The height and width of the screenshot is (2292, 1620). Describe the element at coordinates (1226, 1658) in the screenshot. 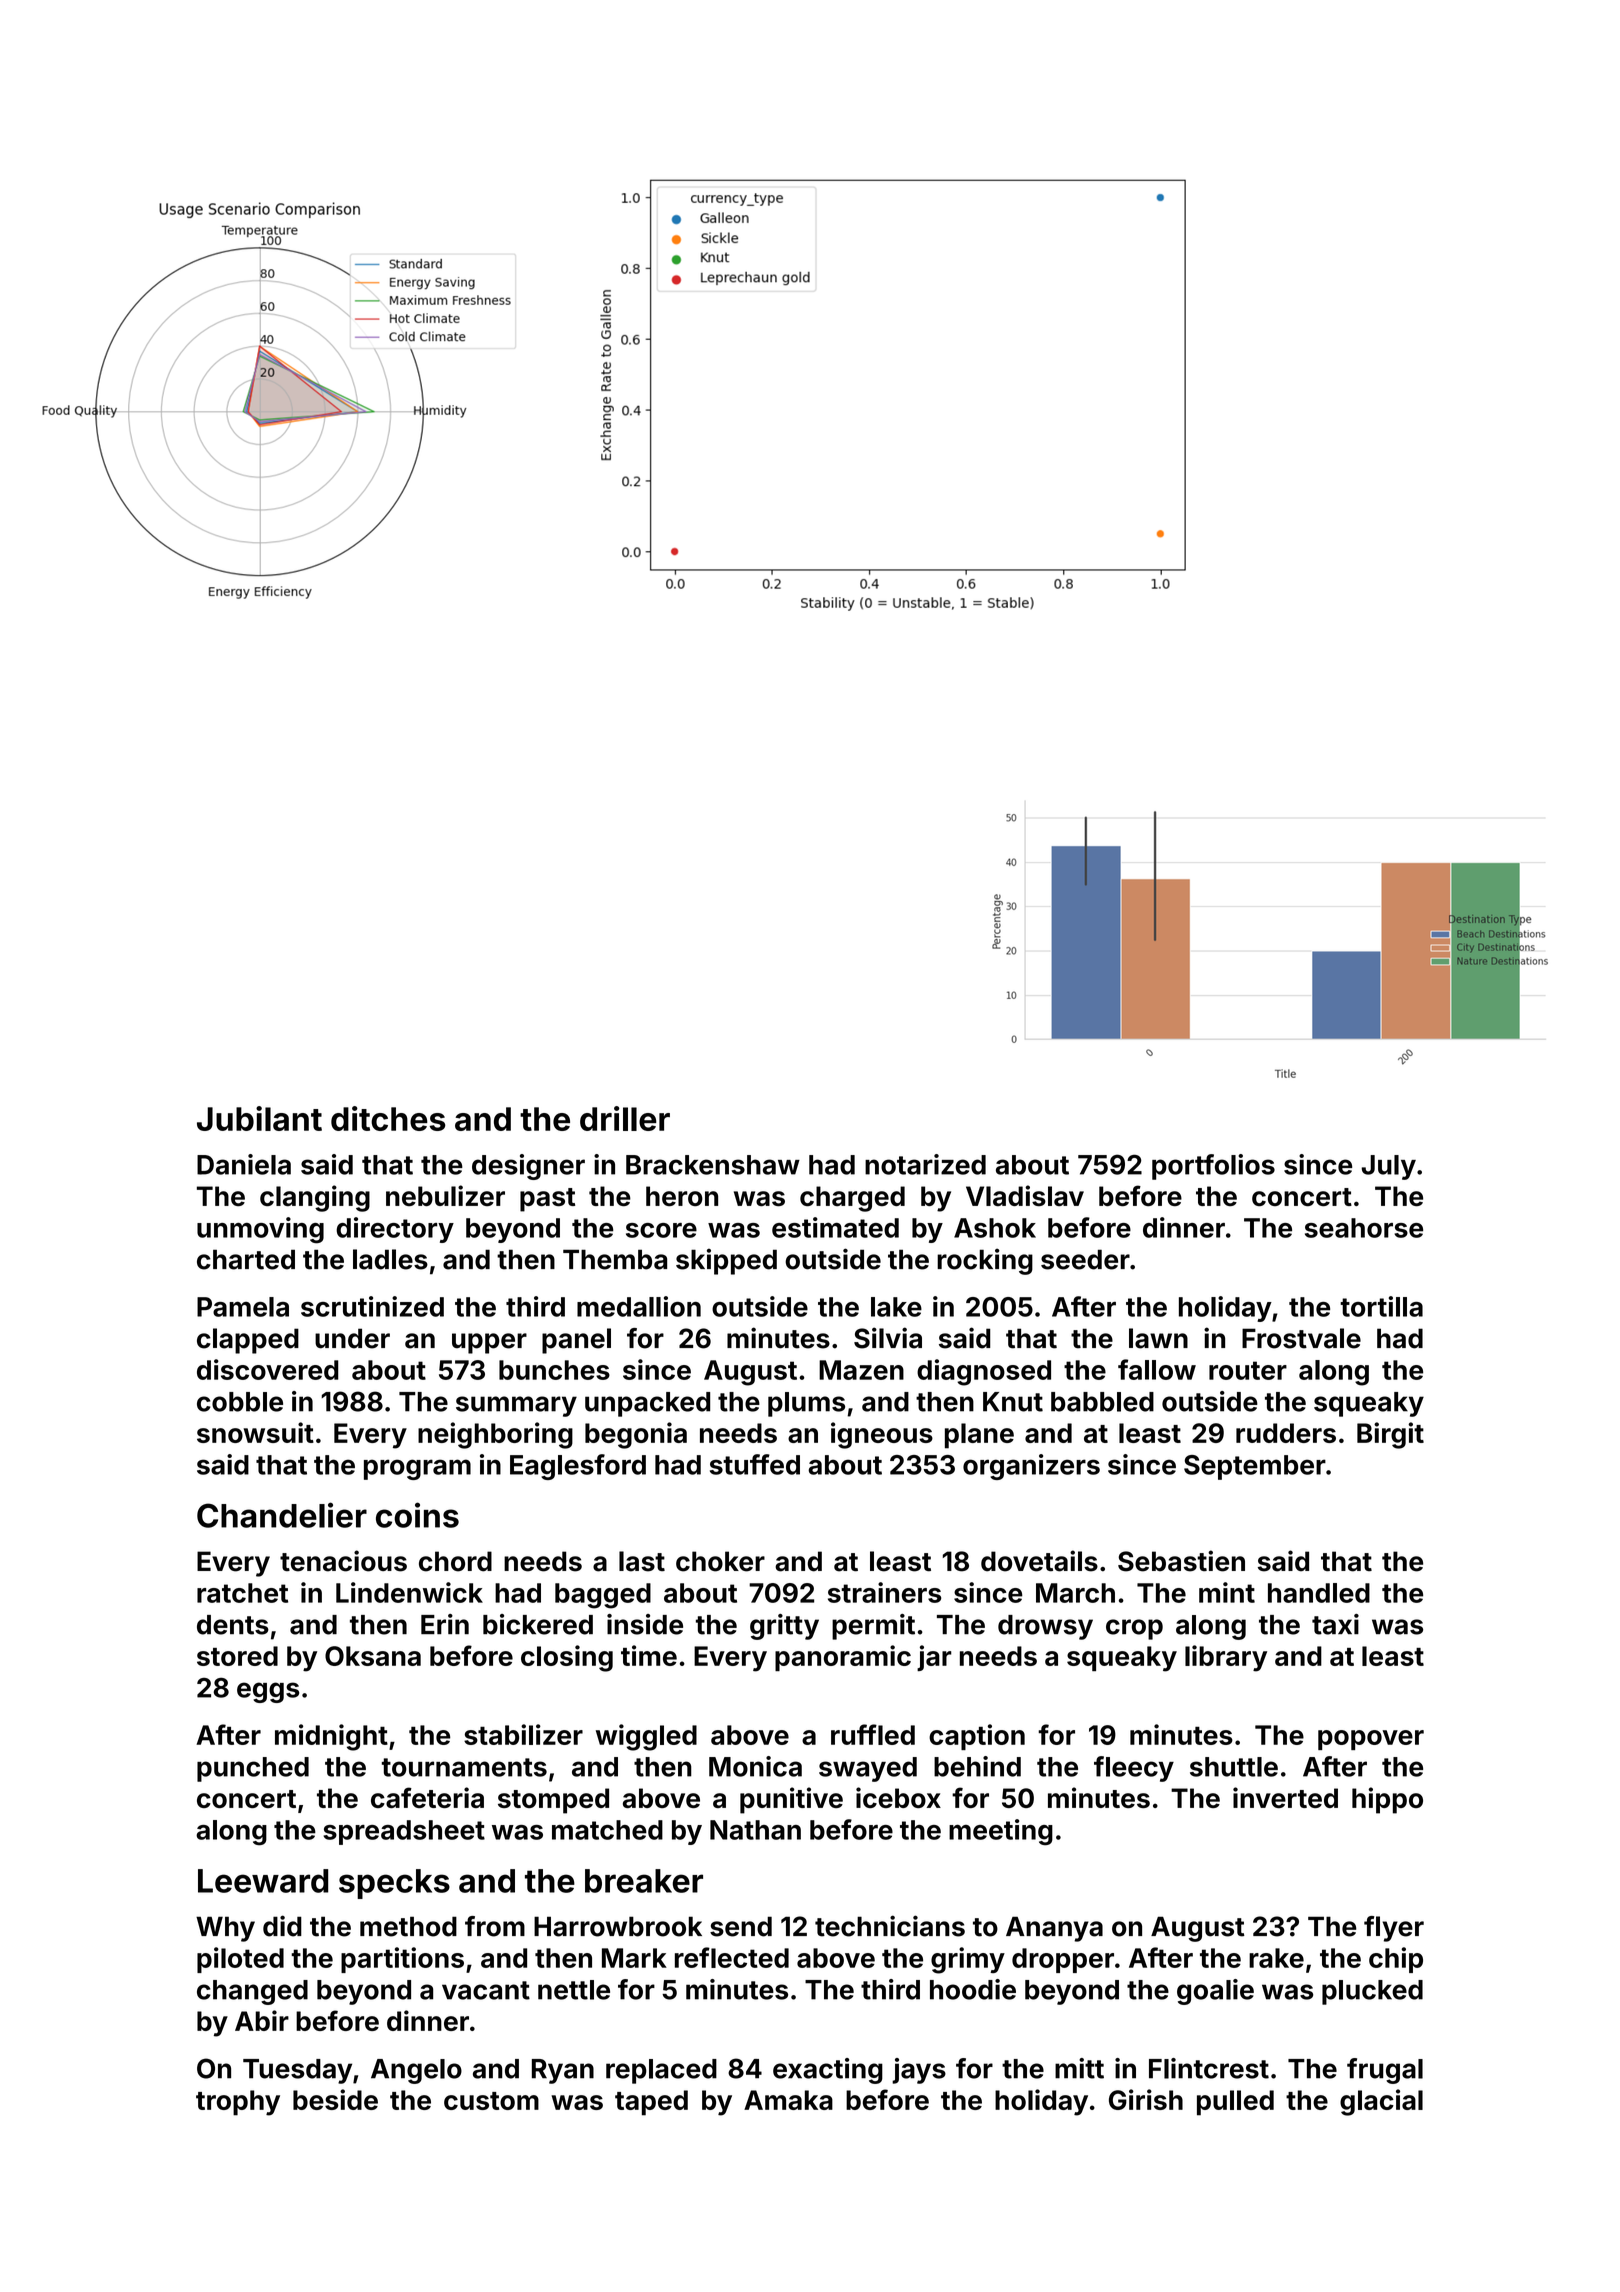

I see `library` at that location.
